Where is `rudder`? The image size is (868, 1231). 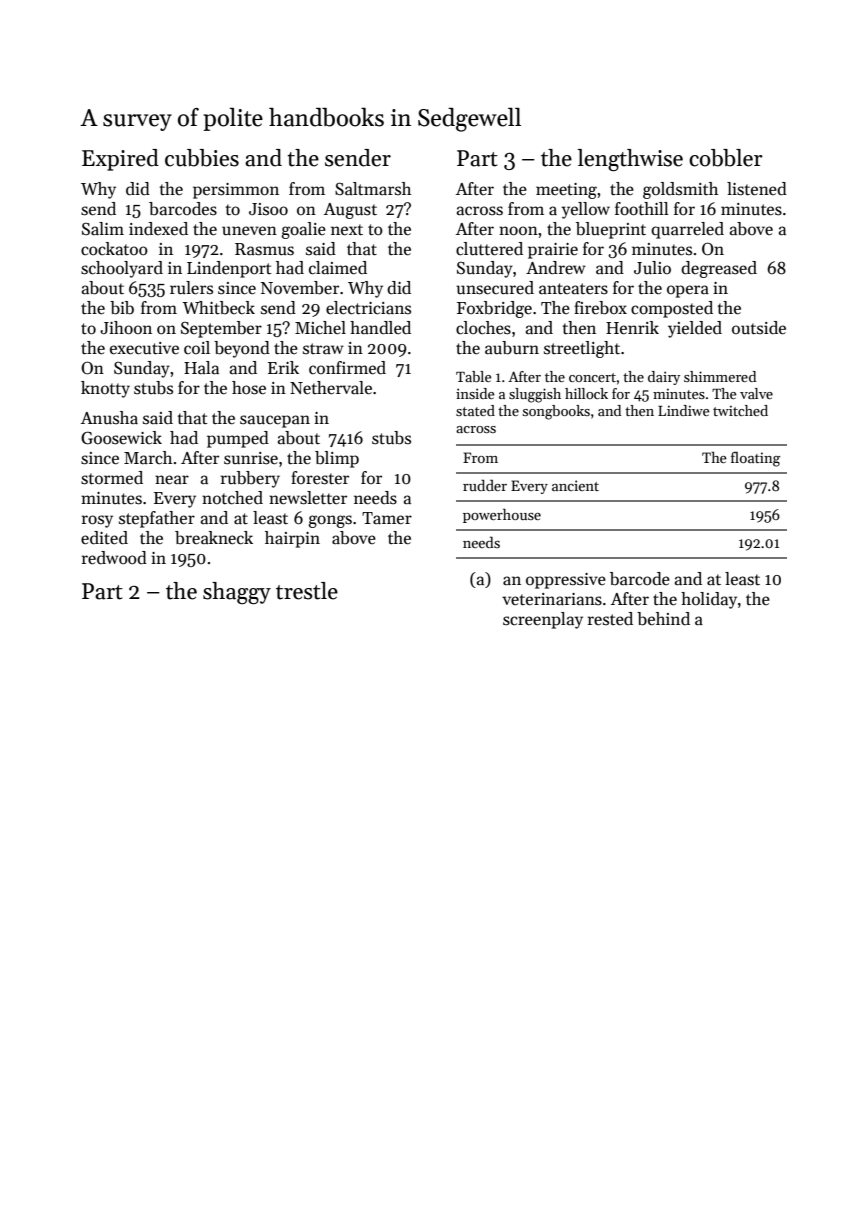
rudder is located at coordinates (485, 485).
